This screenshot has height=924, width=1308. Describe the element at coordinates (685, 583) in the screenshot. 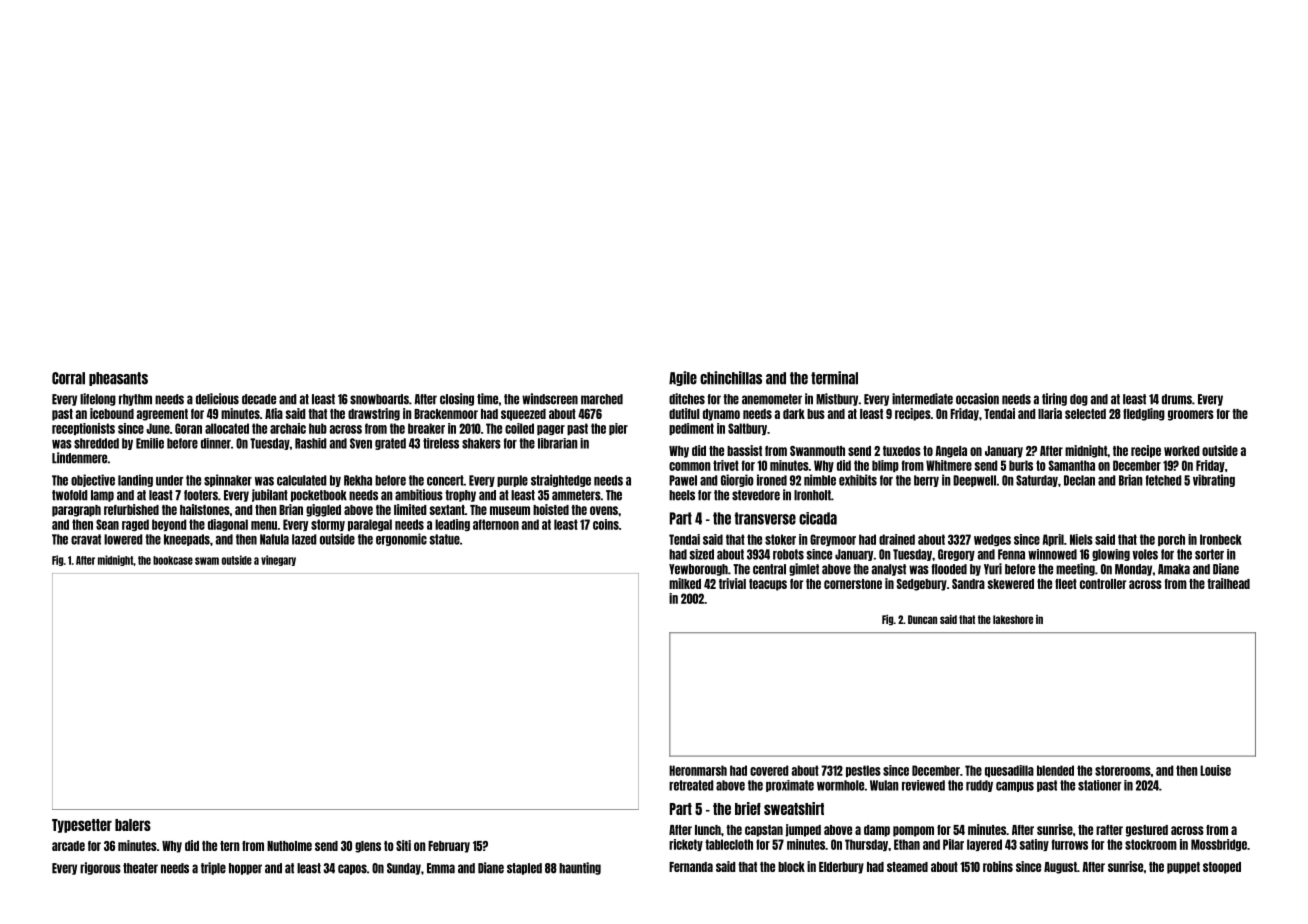

I see `milked` at that location.
